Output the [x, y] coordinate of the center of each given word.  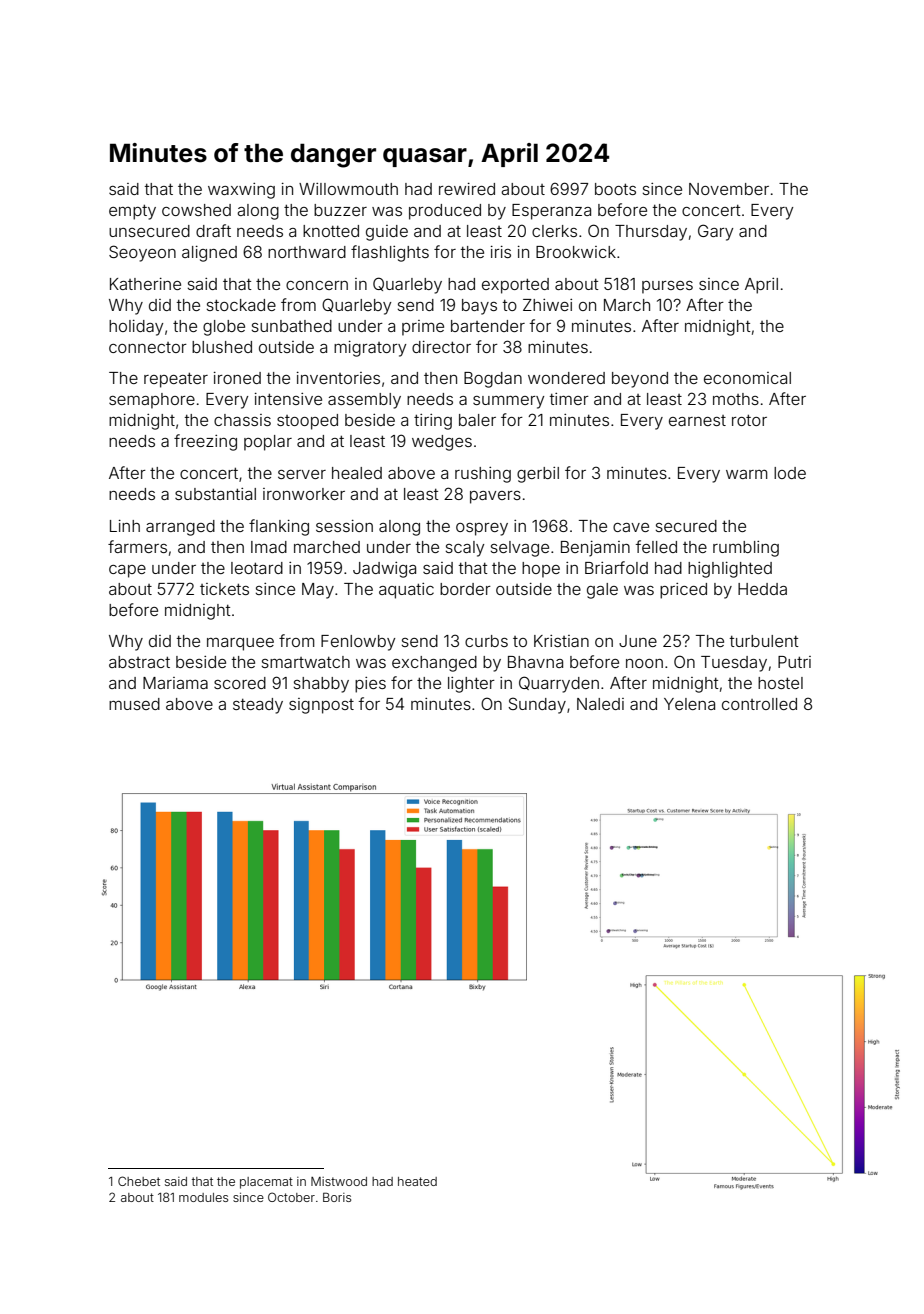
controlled [759, 704]
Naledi [600, 704]
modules [203, 1197]
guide [387, 233]
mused [134, 704]
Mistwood [339, 1181]
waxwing [241, 191]
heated [417, 1181]
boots [615, 189]
